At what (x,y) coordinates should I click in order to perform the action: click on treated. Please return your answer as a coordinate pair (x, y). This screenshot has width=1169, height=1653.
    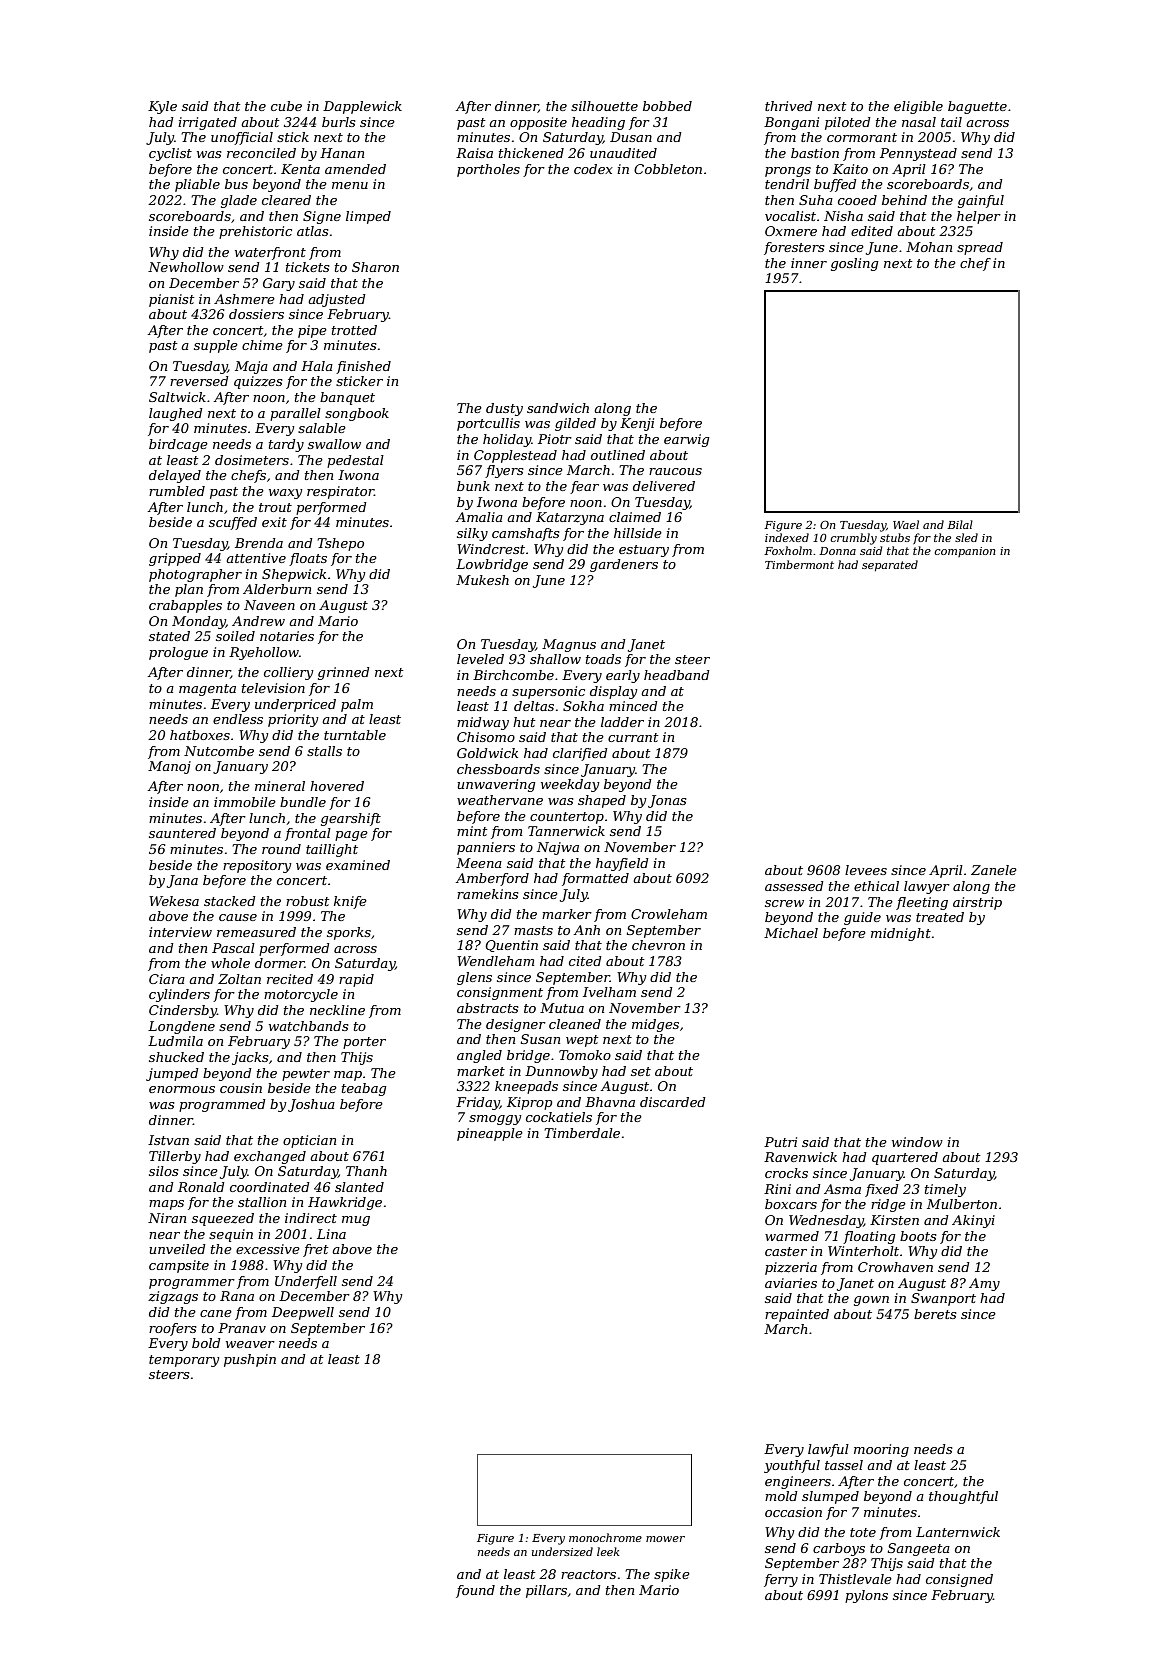
    Looking at the image, I should click on (940, 917).
